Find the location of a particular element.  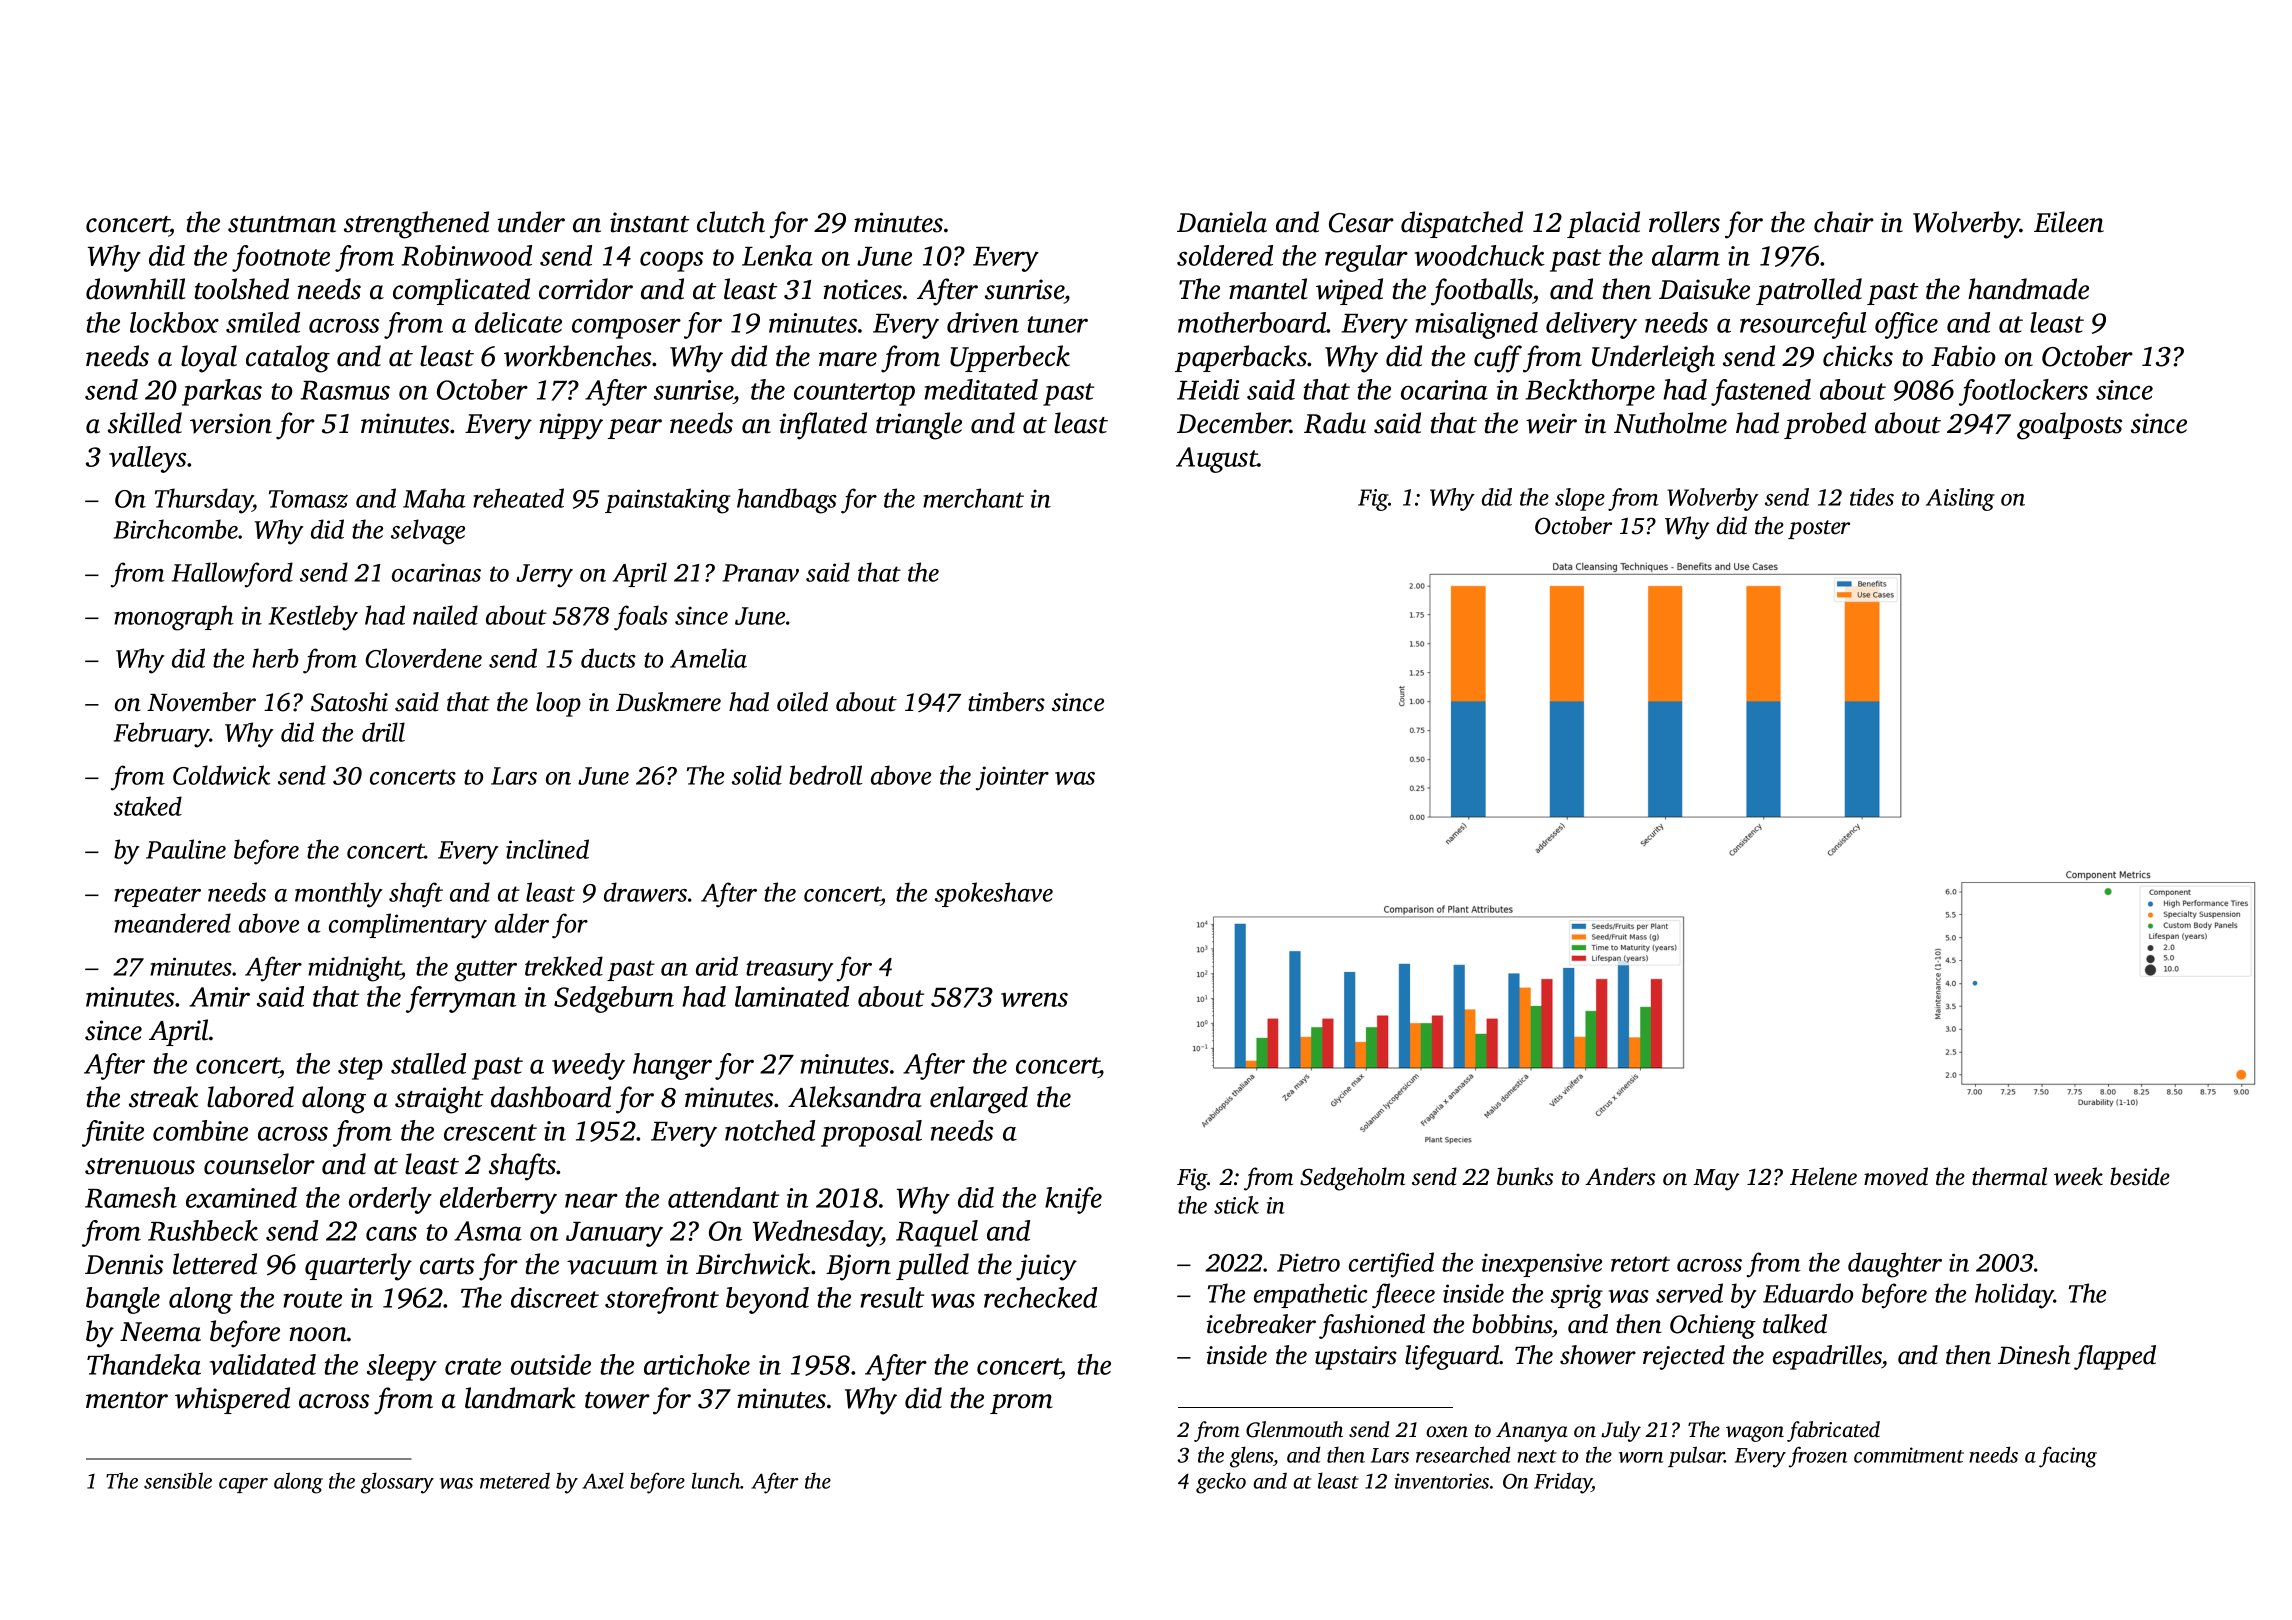

Satoshi is located at coordinates (349, 702).
